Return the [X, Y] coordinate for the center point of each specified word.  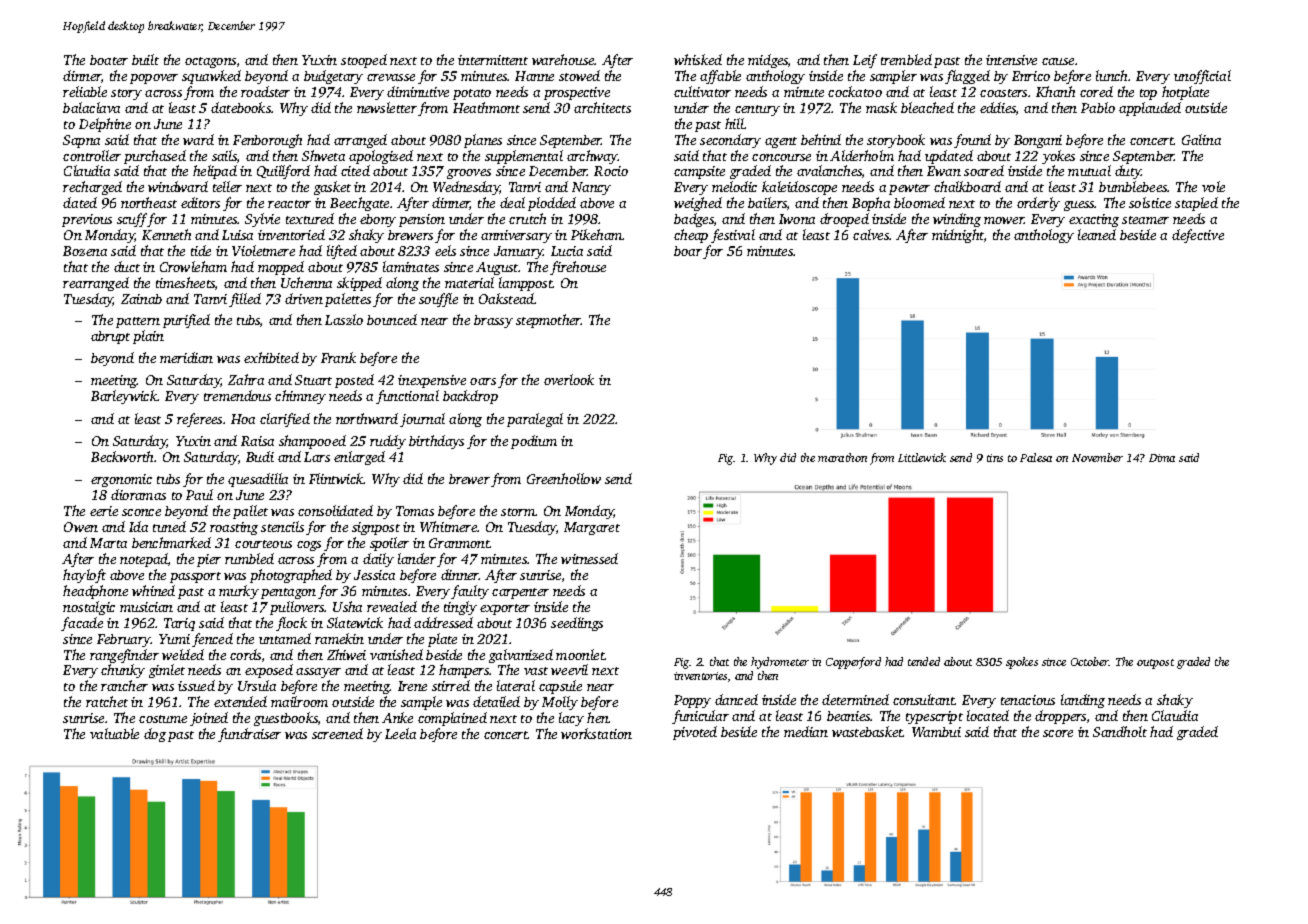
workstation [596, 733]
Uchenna [306, 282]
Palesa [1036, 457]
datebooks [241, 107]
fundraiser [249, 735]
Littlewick [922, 457]
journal [422, 420]
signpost [376, 528]
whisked [698, 59]
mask [881, 107]
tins [995, 458]
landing [1083, 701]
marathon [842, 457]
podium [534, 442]
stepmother [548, 321]
